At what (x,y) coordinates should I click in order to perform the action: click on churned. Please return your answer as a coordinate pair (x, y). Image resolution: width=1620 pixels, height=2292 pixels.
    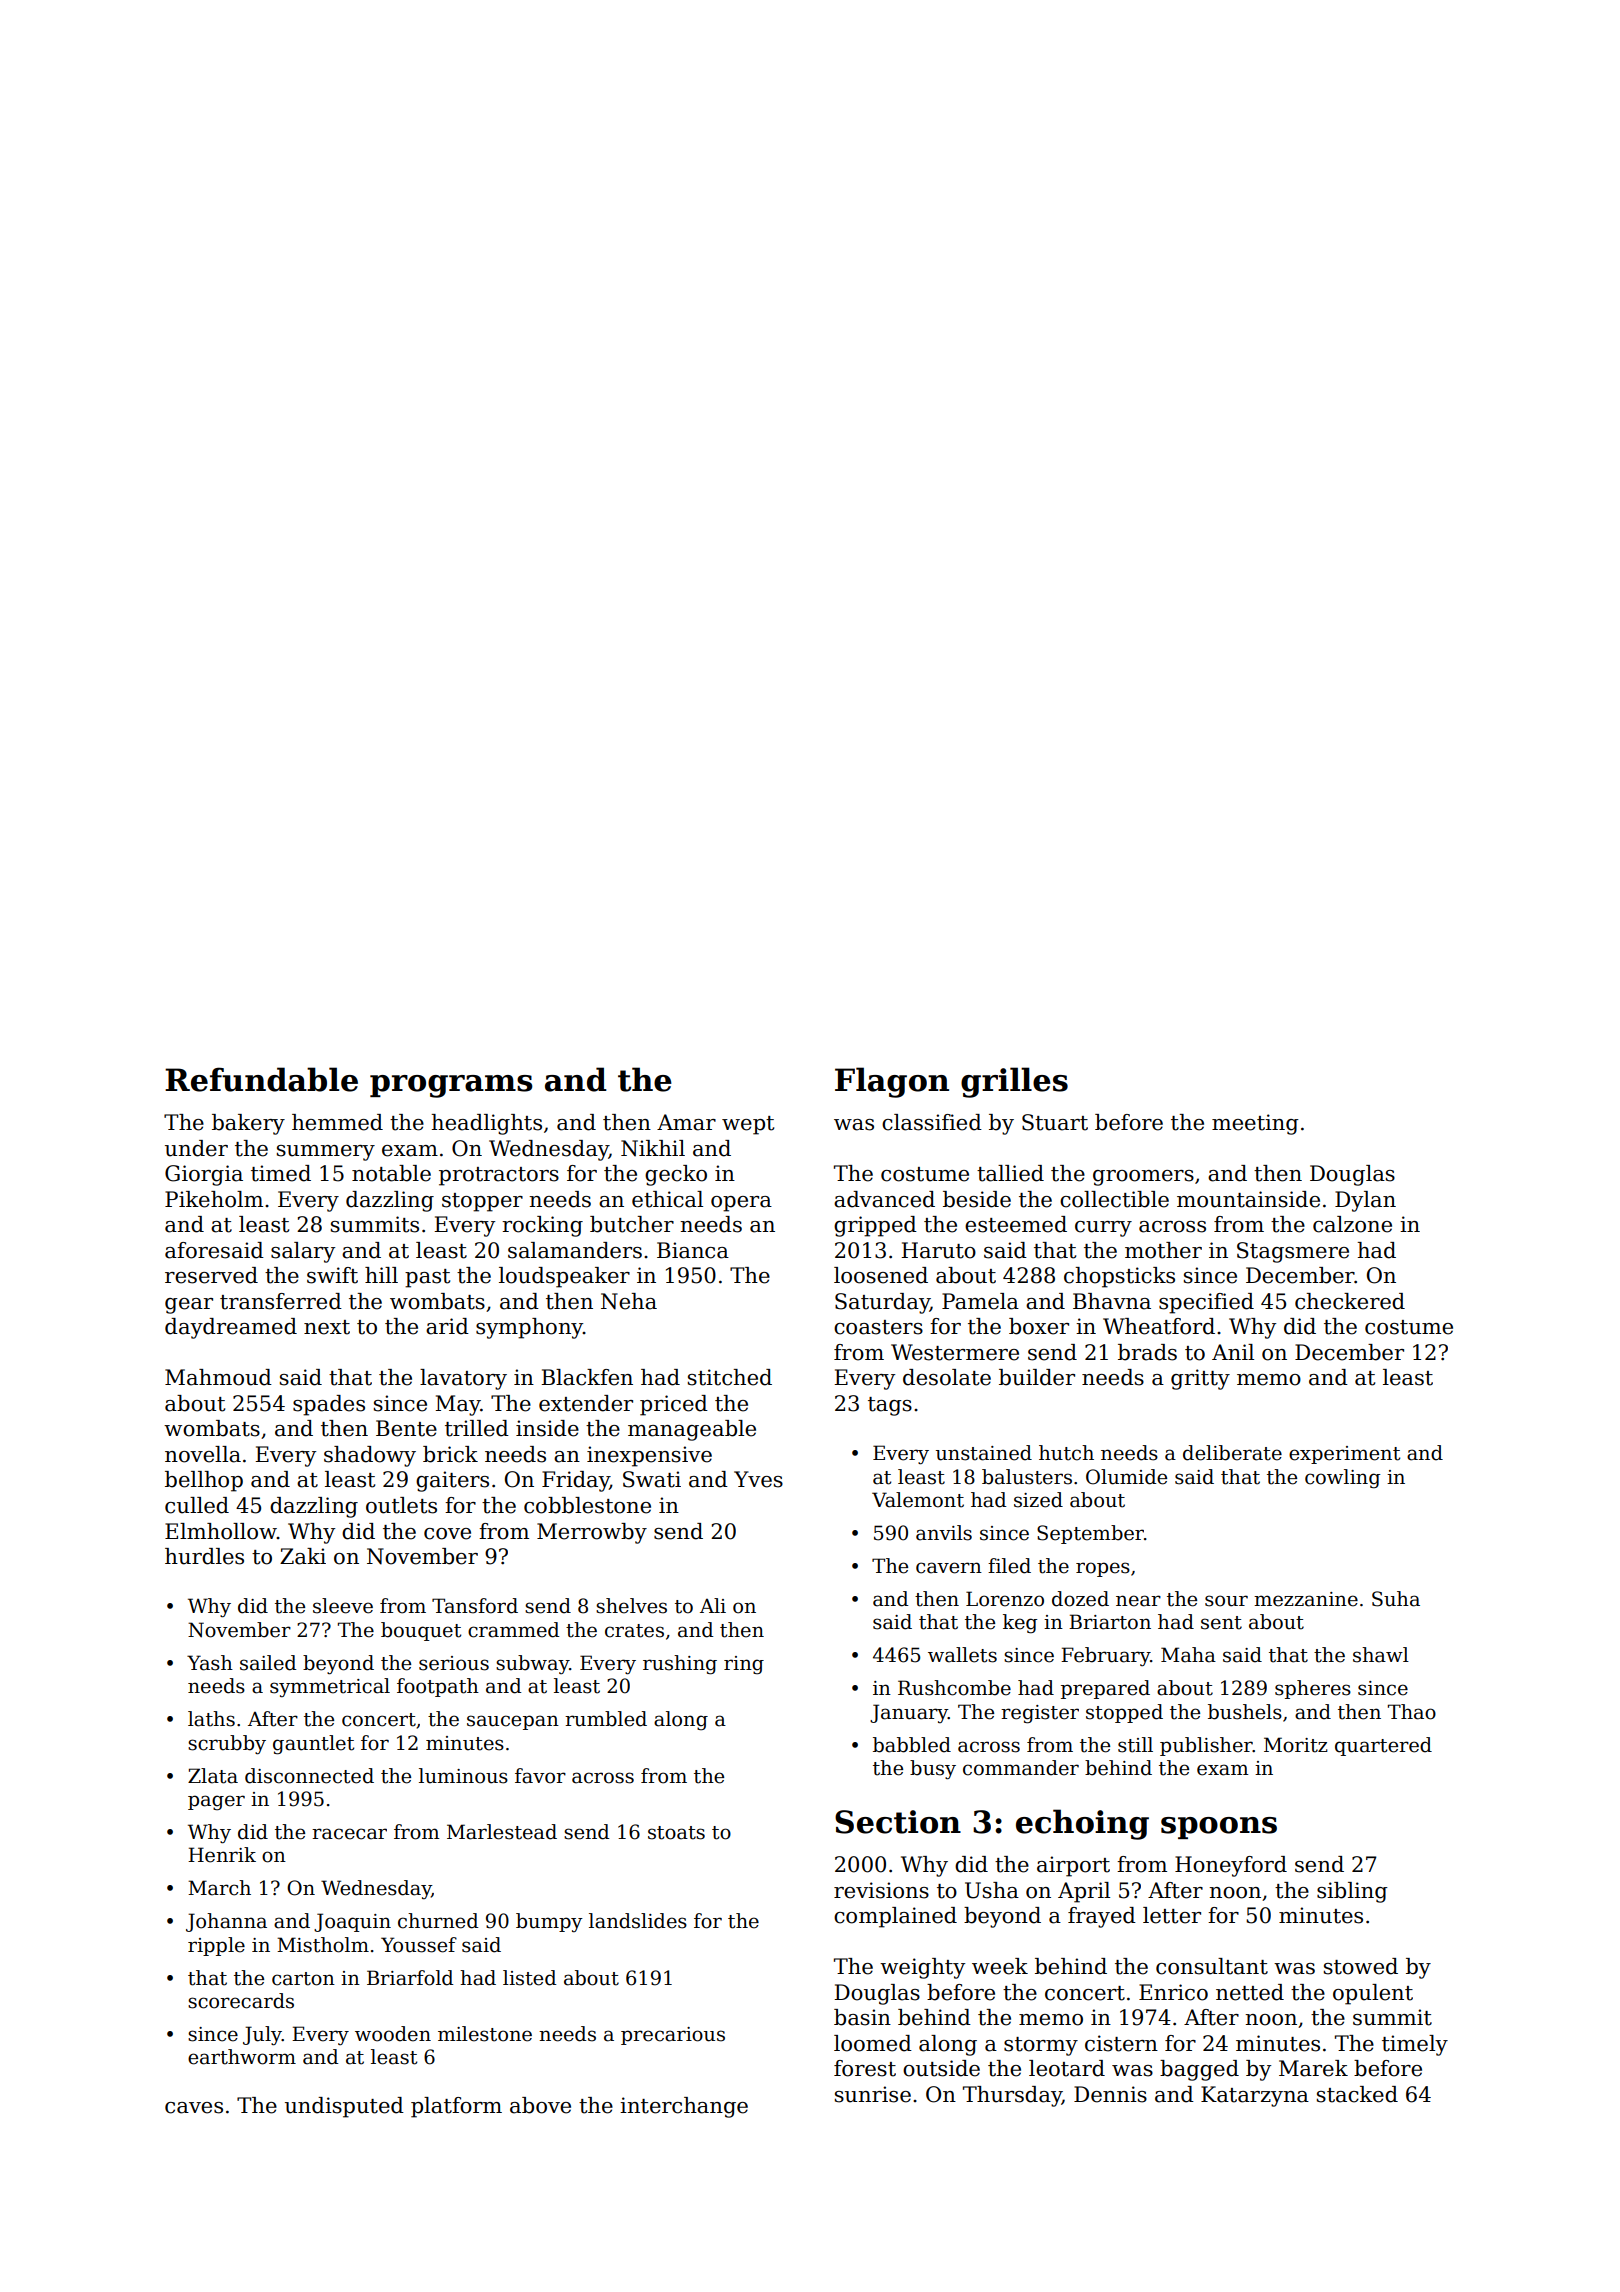
    Looking at the image, I should click on (438, 1921).
